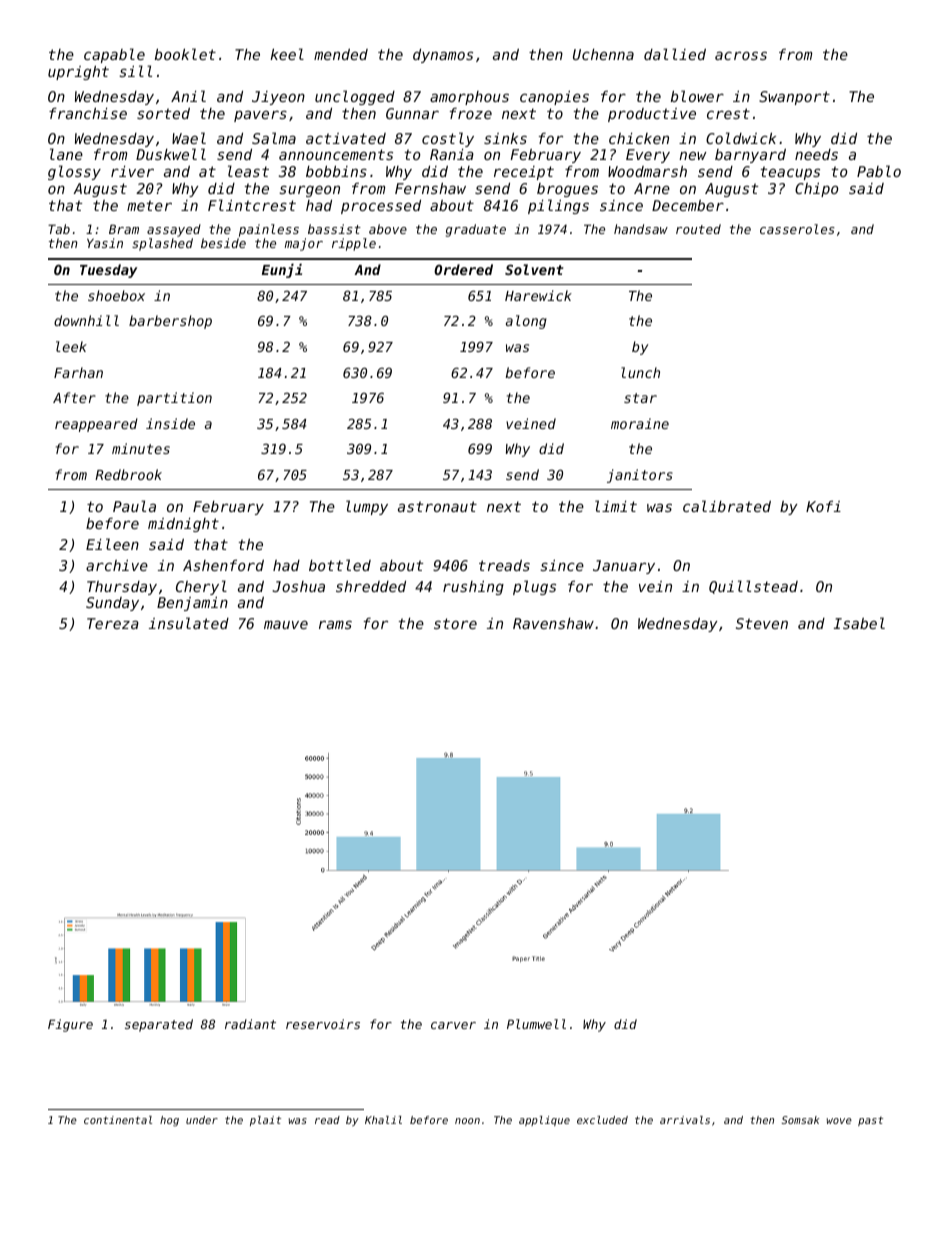 Image resolution: width=952 pixels, height=1233 pixels. Describe the element at coordinates (112, 544) in the document. I see `Eileen` at that location.
